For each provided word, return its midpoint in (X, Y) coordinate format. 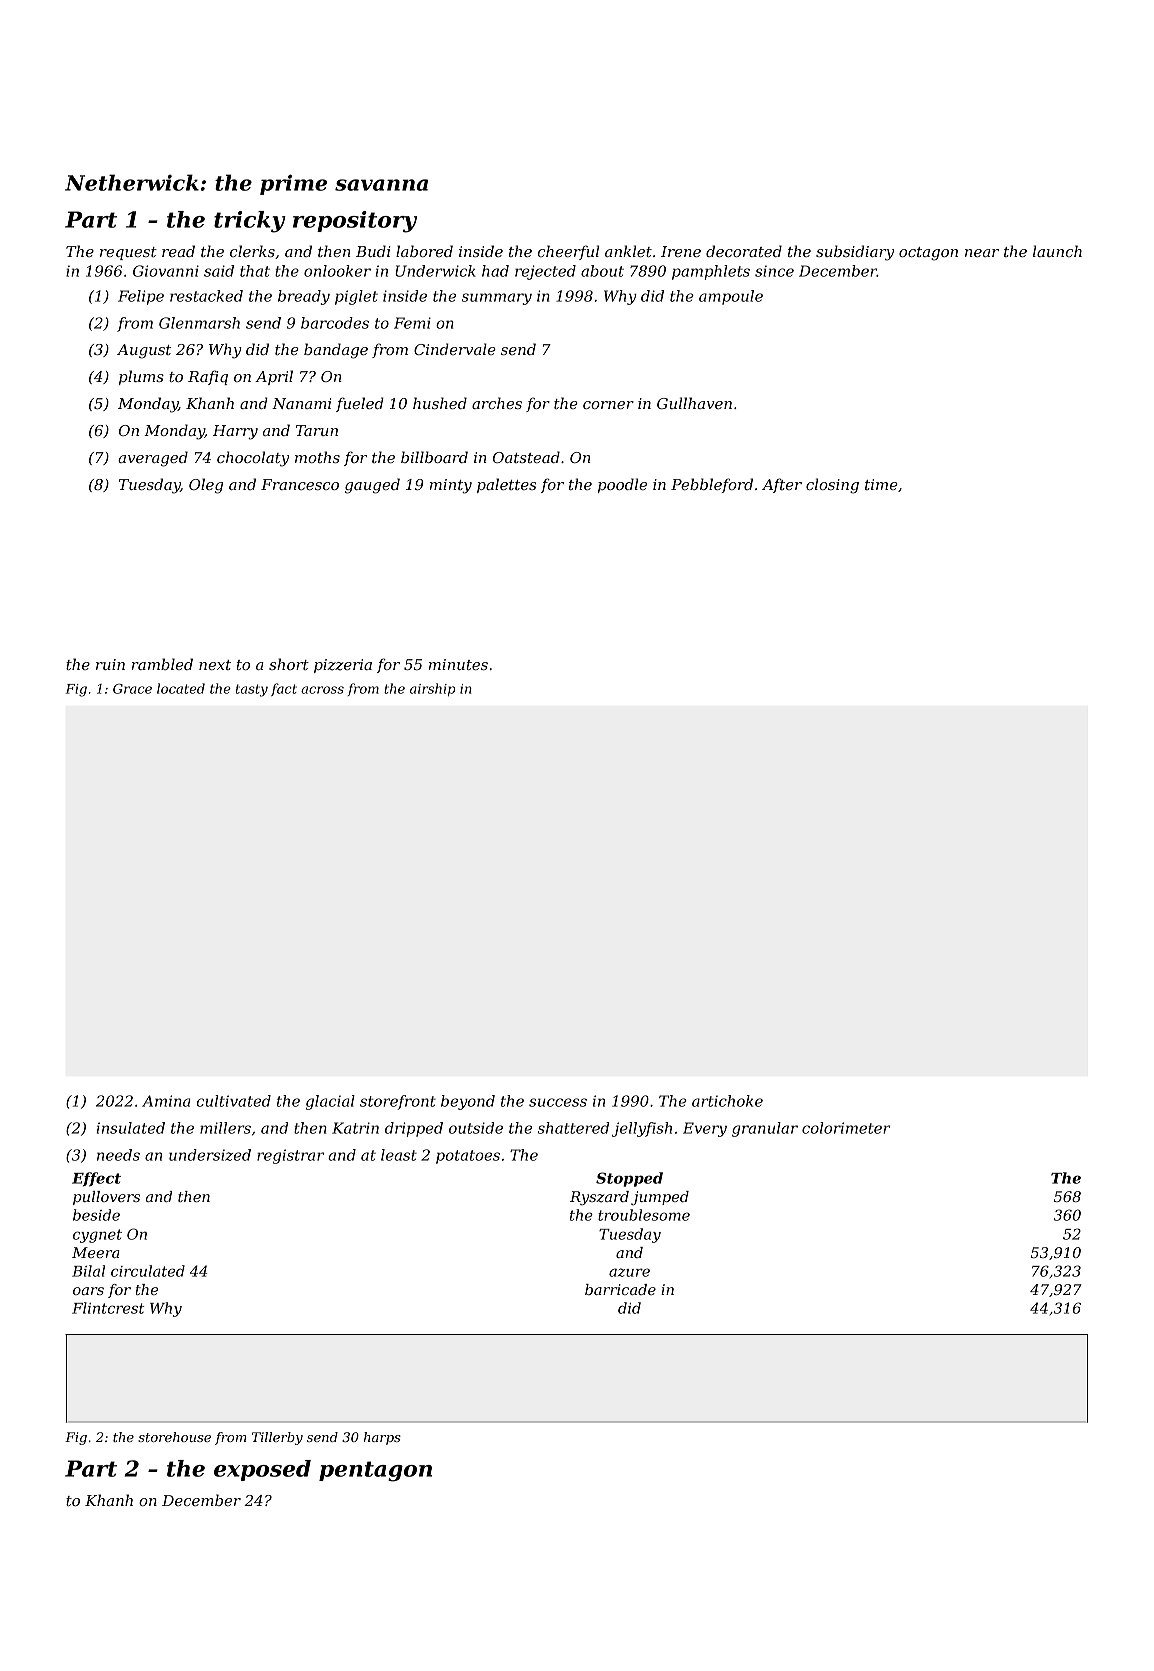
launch (1057, 251)
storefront (398, 1102)
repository (355, 222)
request (128, 253)
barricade (620, 1289)
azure (629, 1272)
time (881, 484)
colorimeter (846, 1128)
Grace (132, 689)
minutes (458, 664)
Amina (166, 1101)
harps (382, 1438)
